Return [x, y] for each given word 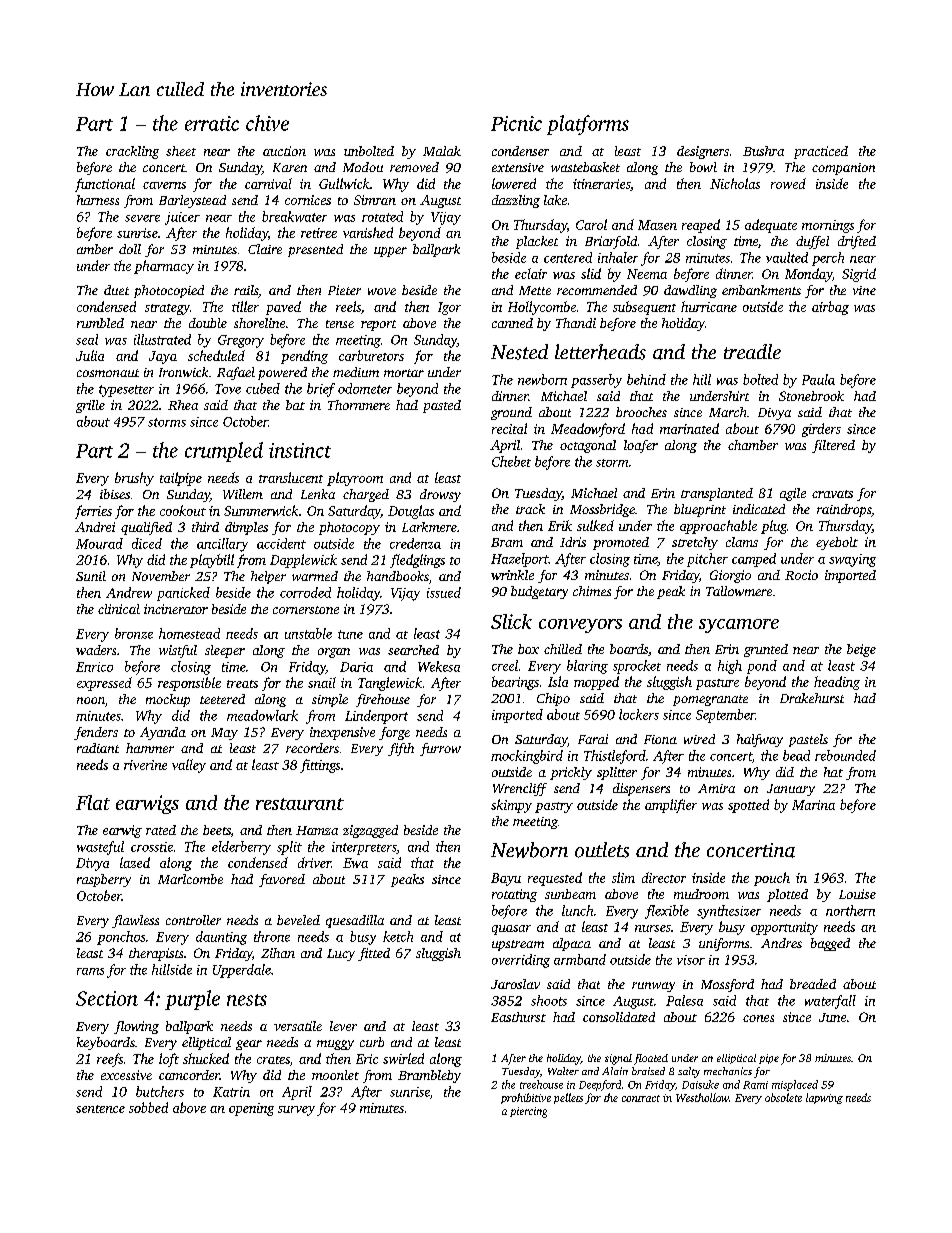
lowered [514, 183]
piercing [528, 1112]
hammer [150, 748]
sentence [100, 1109]
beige [861, 650]
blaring [587, 667]
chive [267, 123]
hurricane [709, 306]
